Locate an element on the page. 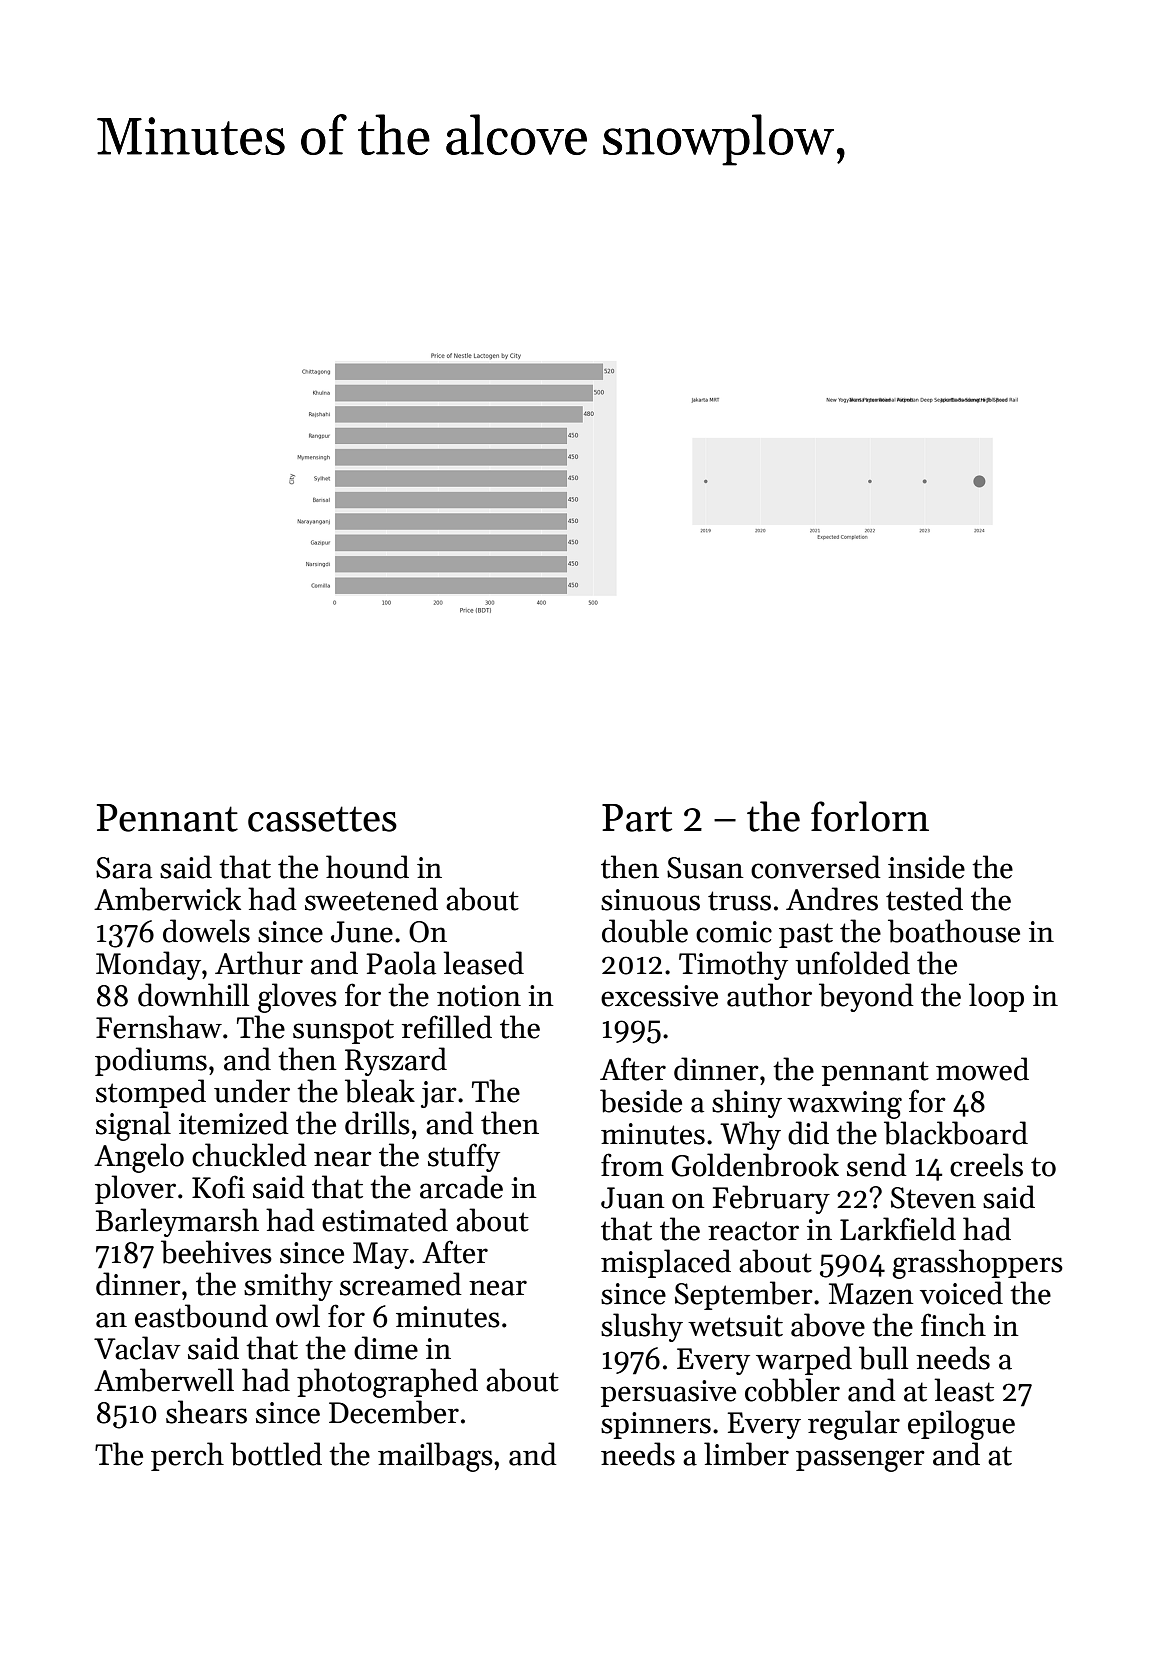 This image has width=1165, height=1654. conversed is located at coordinates (816, 867).
